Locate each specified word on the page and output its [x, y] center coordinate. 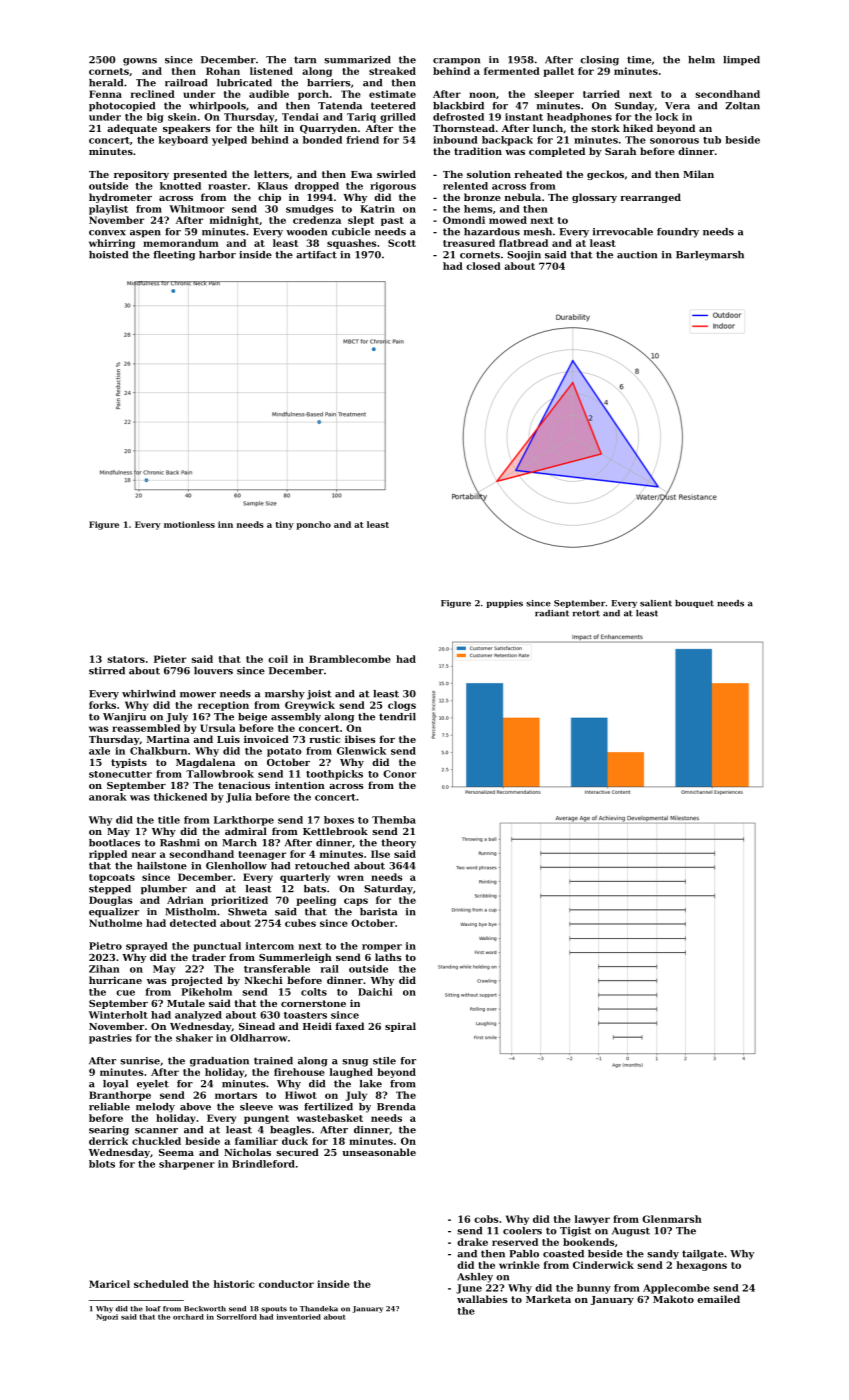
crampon [456, 62]
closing [599, 61]
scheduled [161, 1284]
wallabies [482, 1299]
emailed [718, 1299]
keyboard [183, 141]
